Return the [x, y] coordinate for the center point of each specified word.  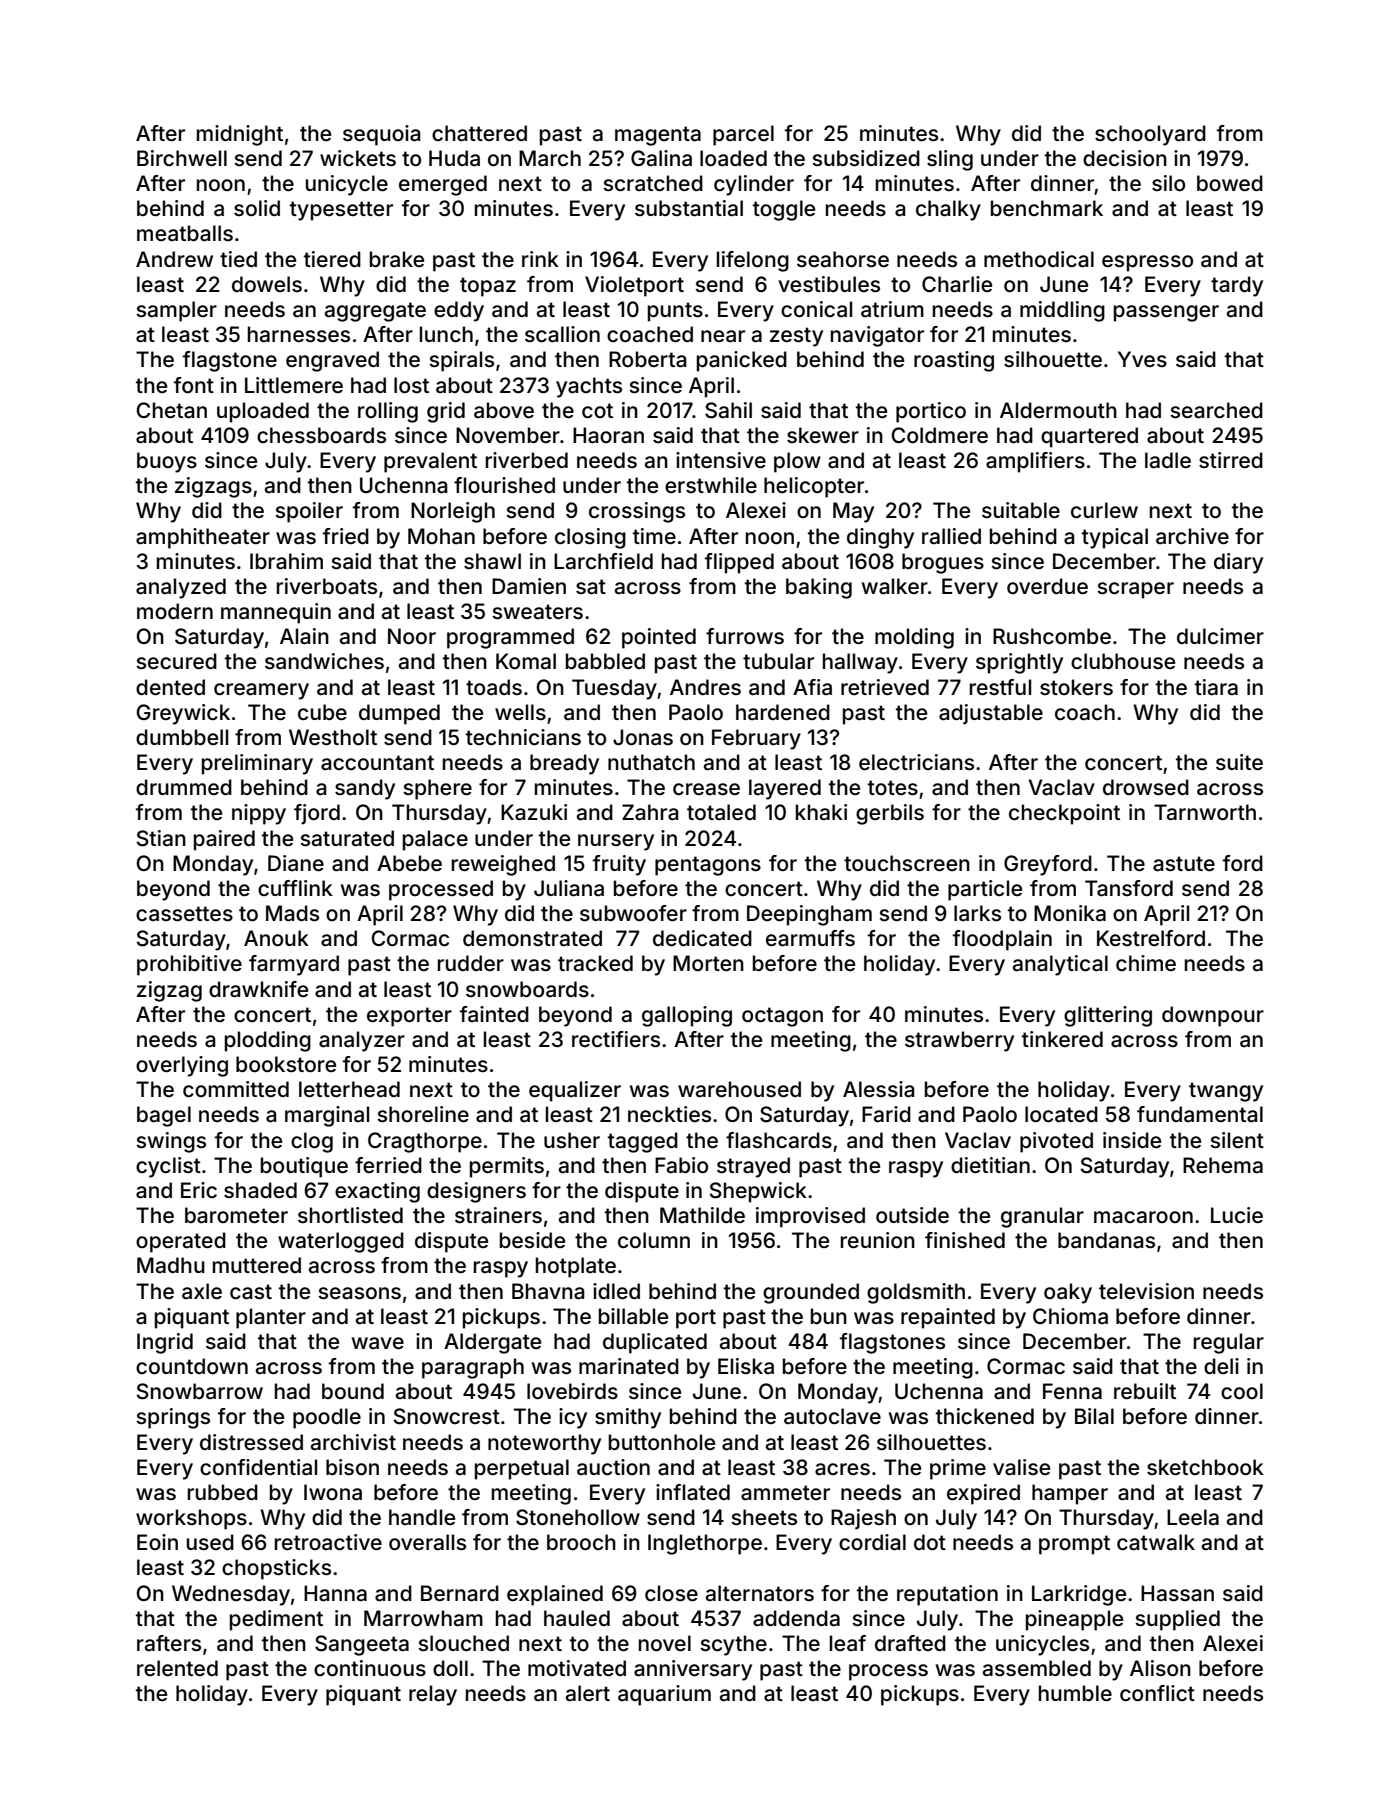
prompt [1074, 1545]
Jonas [643, 737]
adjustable [991, 714]
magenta [658, 136]
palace [435, 840]
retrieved [885, 687]
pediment [276, 1620]
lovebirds [572, 1391]
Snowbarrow [200, 1391]
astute [1184, 864]
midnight [240, 135]
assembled [1037, 1668]
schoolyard [1150, 135]
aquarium [664, 1695]
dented [170, 687]
